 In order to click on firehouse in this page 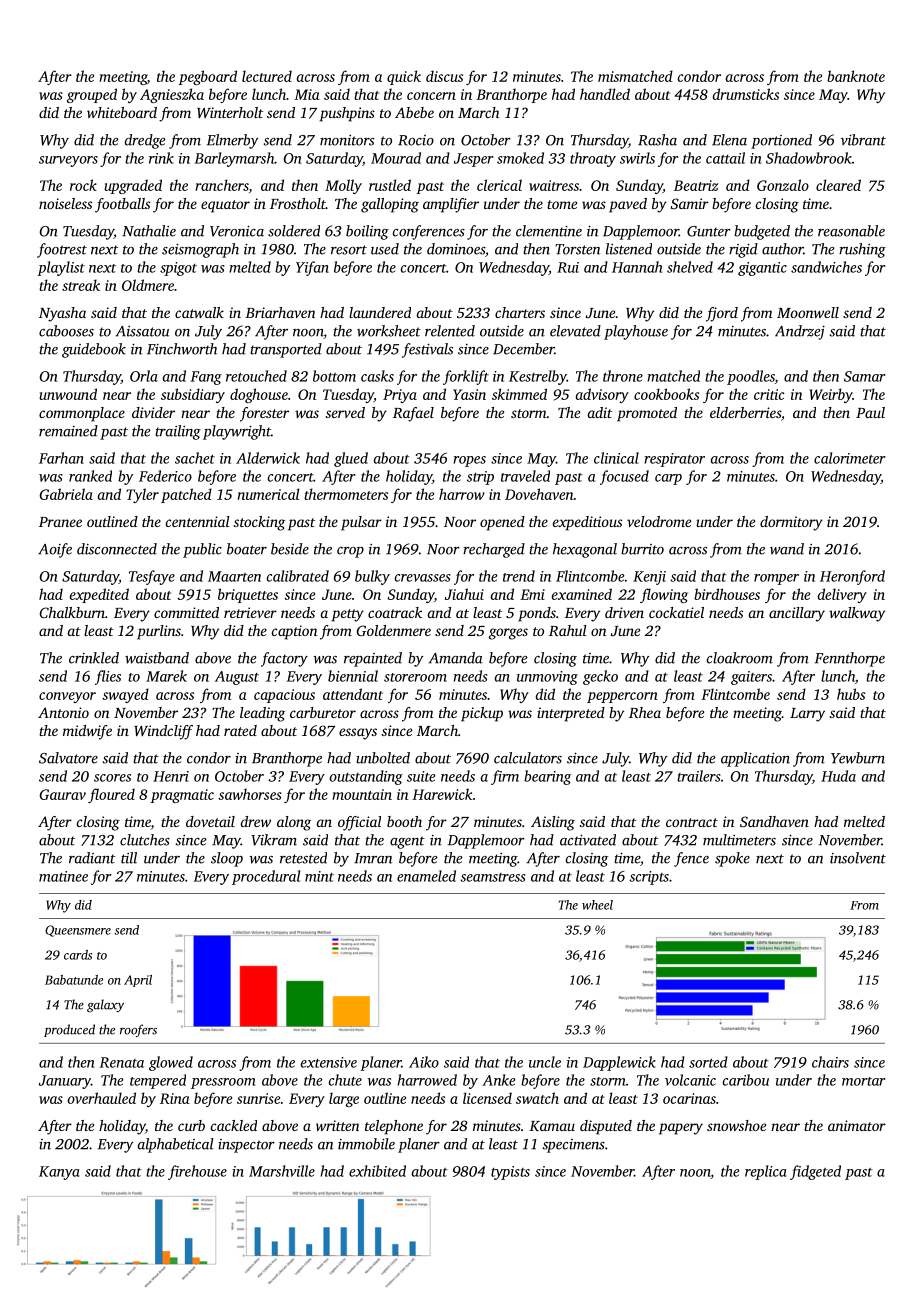, I will do `click(197, 1172)`.
